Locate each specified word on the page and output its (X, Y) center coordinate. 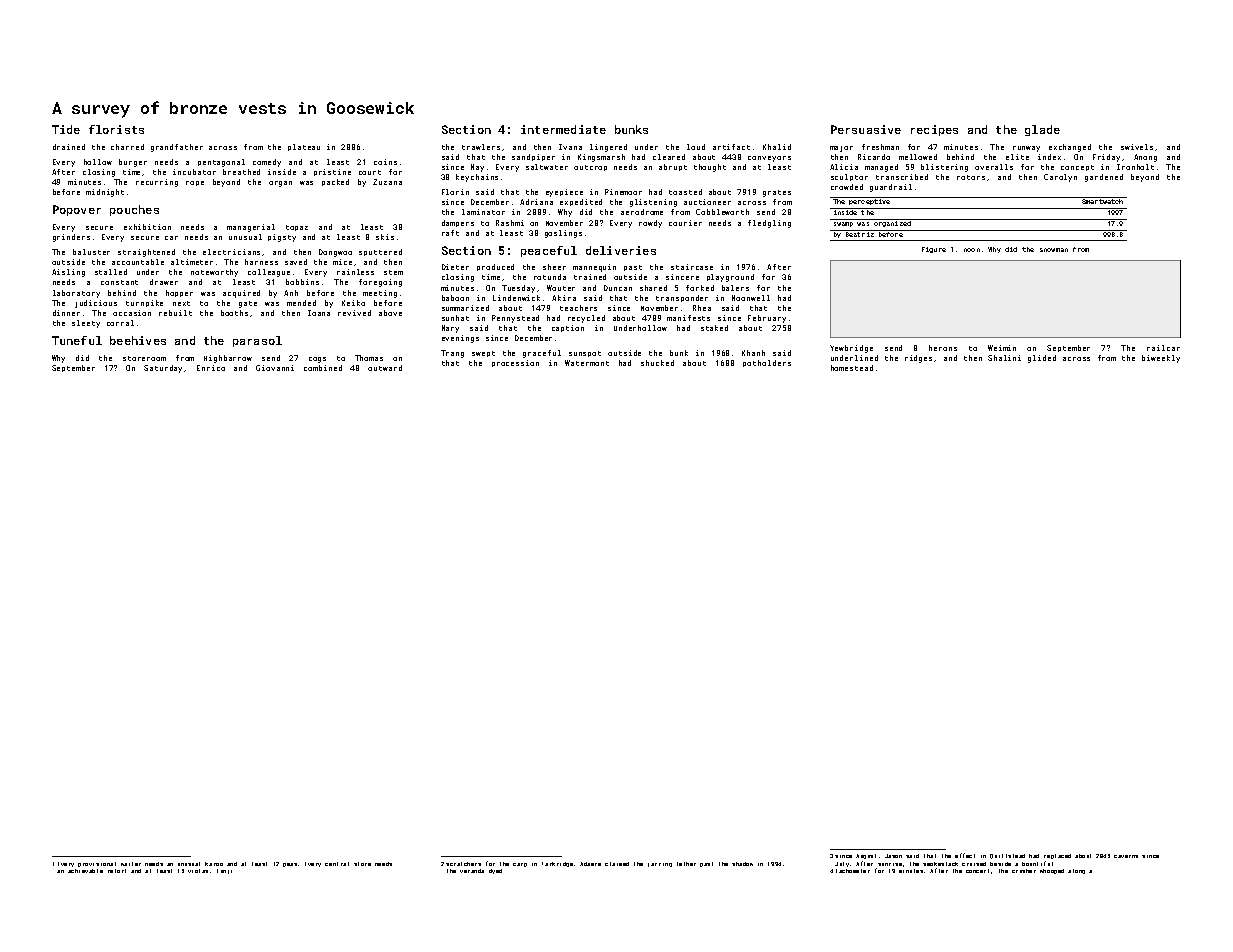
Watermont (587, 363)
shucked (657, 363)
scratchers (463, 864)
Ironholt (1135, 167)
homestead (852, 368)
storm (362, 864)
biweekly (1161, 359)
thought (710, 168)
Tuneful (77, 340)
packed (335, 182)
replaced (1057, 856)
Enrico (211, 368)
